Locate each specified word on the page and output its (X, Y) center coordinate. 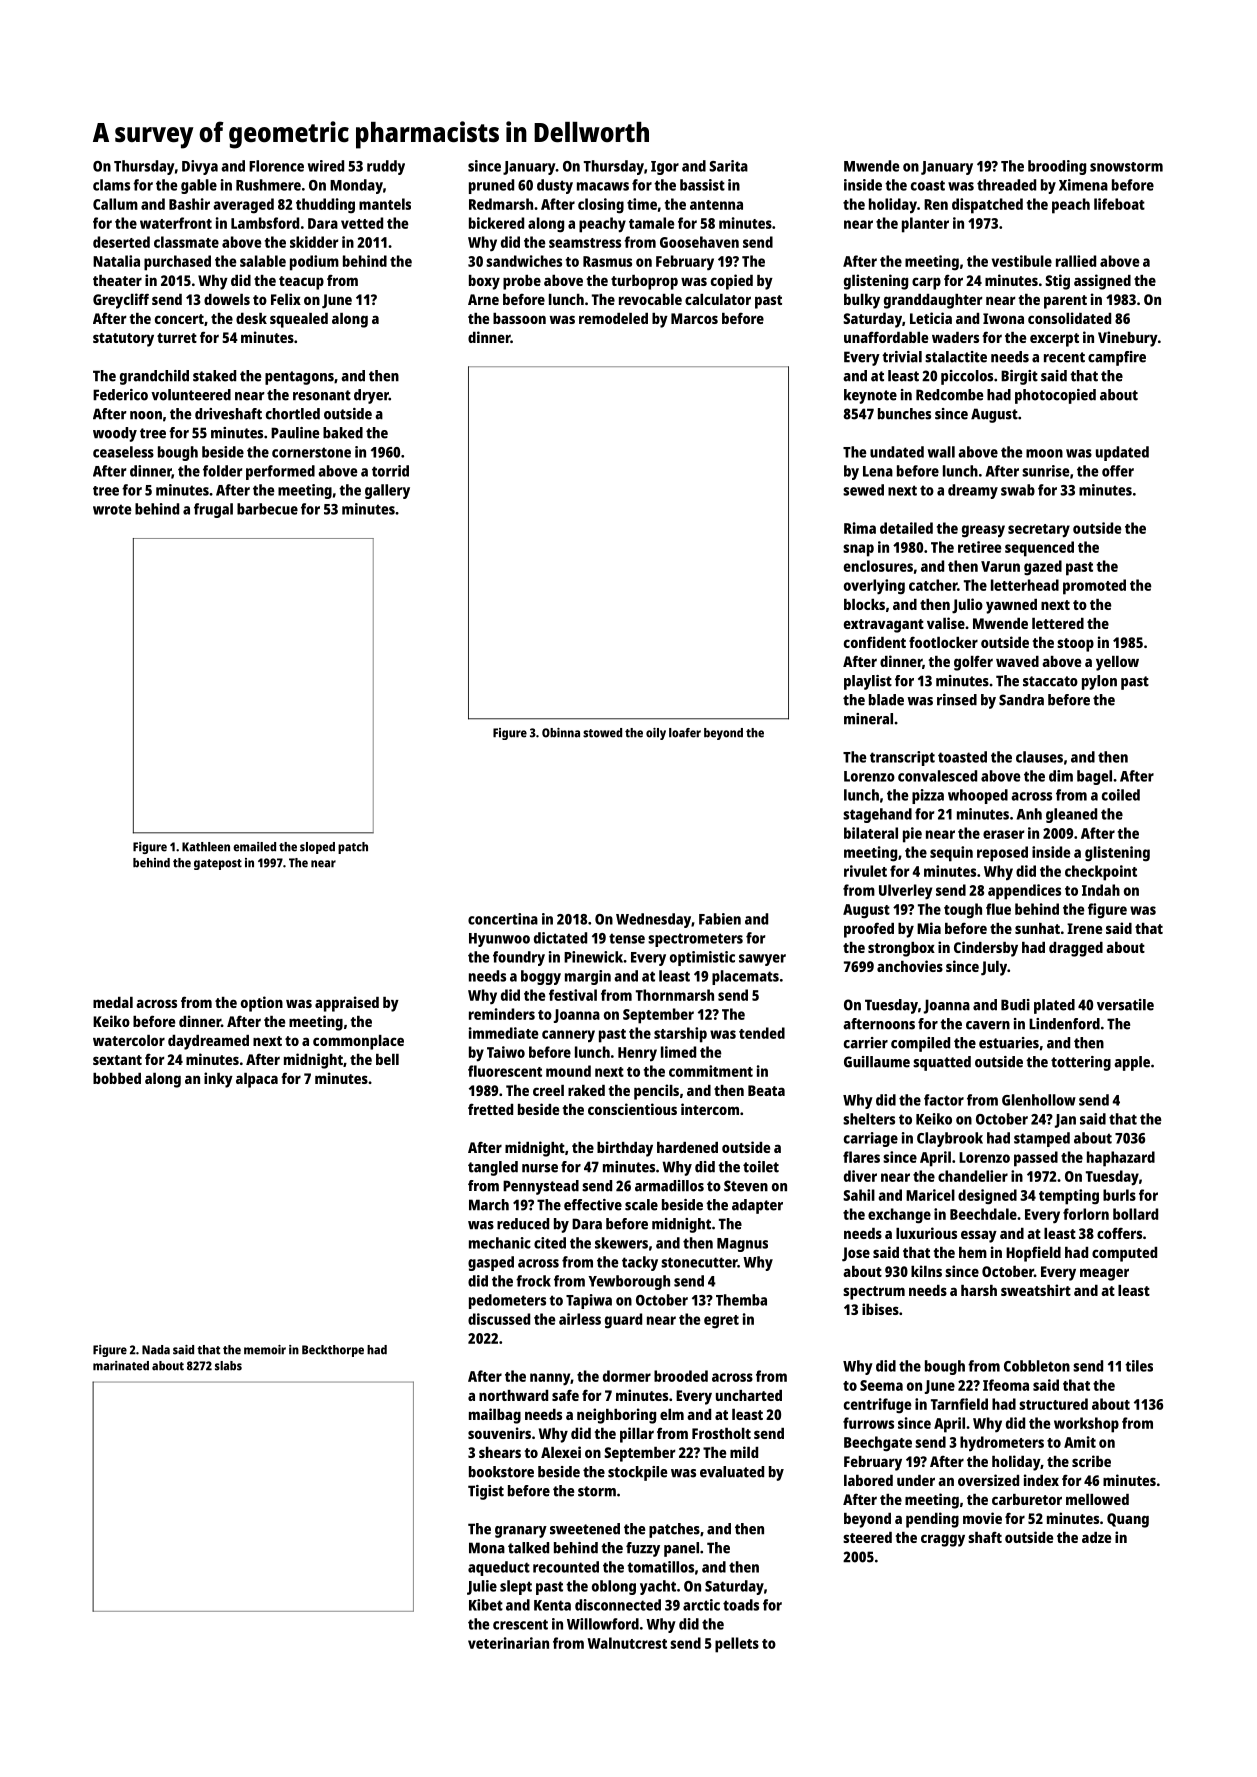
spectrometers (695, 940)
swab (1018, 490)
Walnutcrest (627, 1643)
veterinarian (508, 1643)
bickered (496, 223)
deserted (121, 242)
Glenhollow (1039, 1100)
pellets (737, 1645)
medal (113, 1002)
